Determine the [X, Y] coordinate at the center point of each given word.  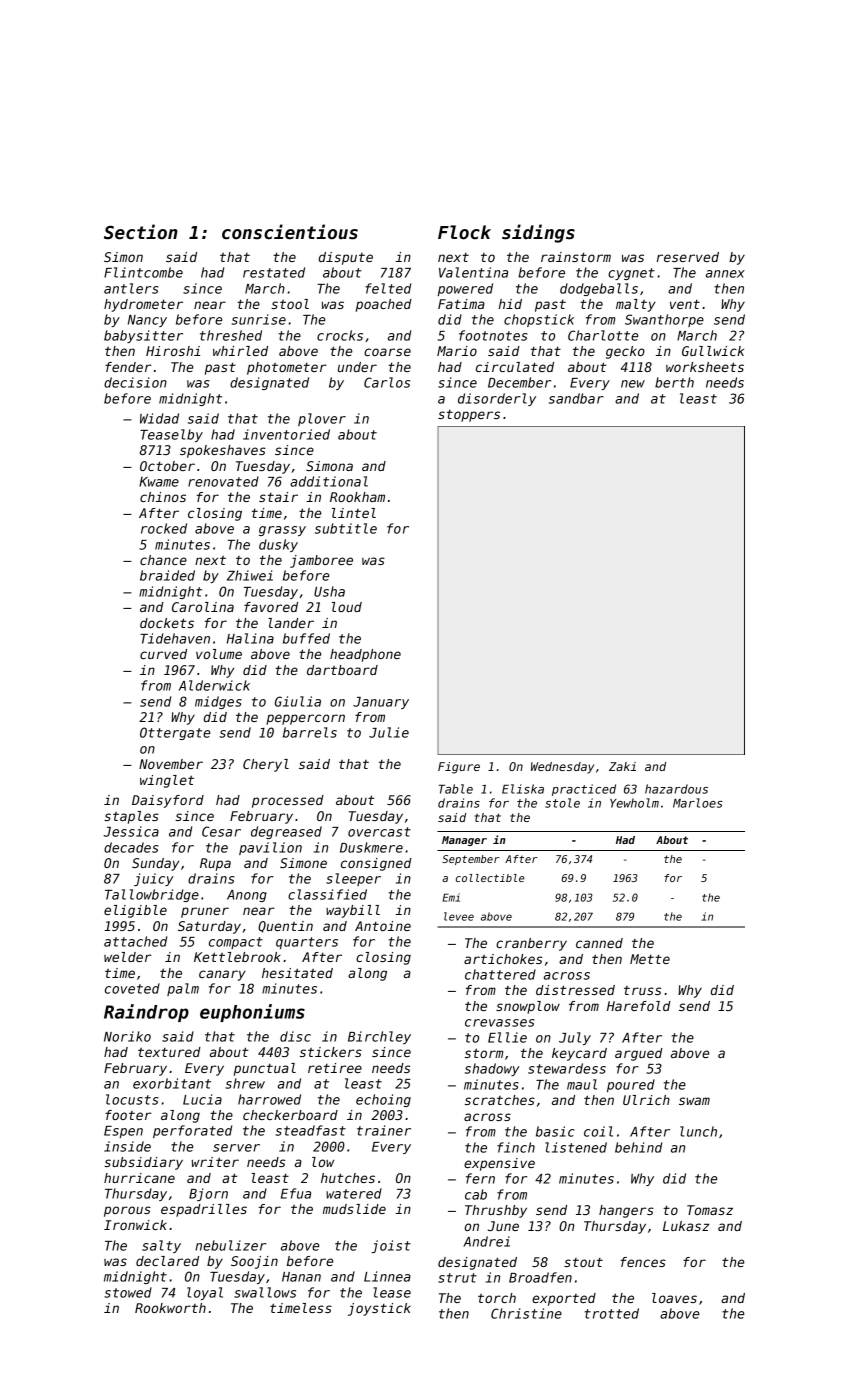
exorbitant [172, 1083]
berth [674, 382]
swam [694, 1101]
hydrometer [143, 305]
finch [516, 1147]
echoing [383, 1100]
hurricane [139, 1178]
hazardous [676, 789]
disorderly [497, 399]
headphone [365, 655]
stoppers [469, 416]
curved [163, 654]
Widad [159, 418]
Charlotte [603, 335]
